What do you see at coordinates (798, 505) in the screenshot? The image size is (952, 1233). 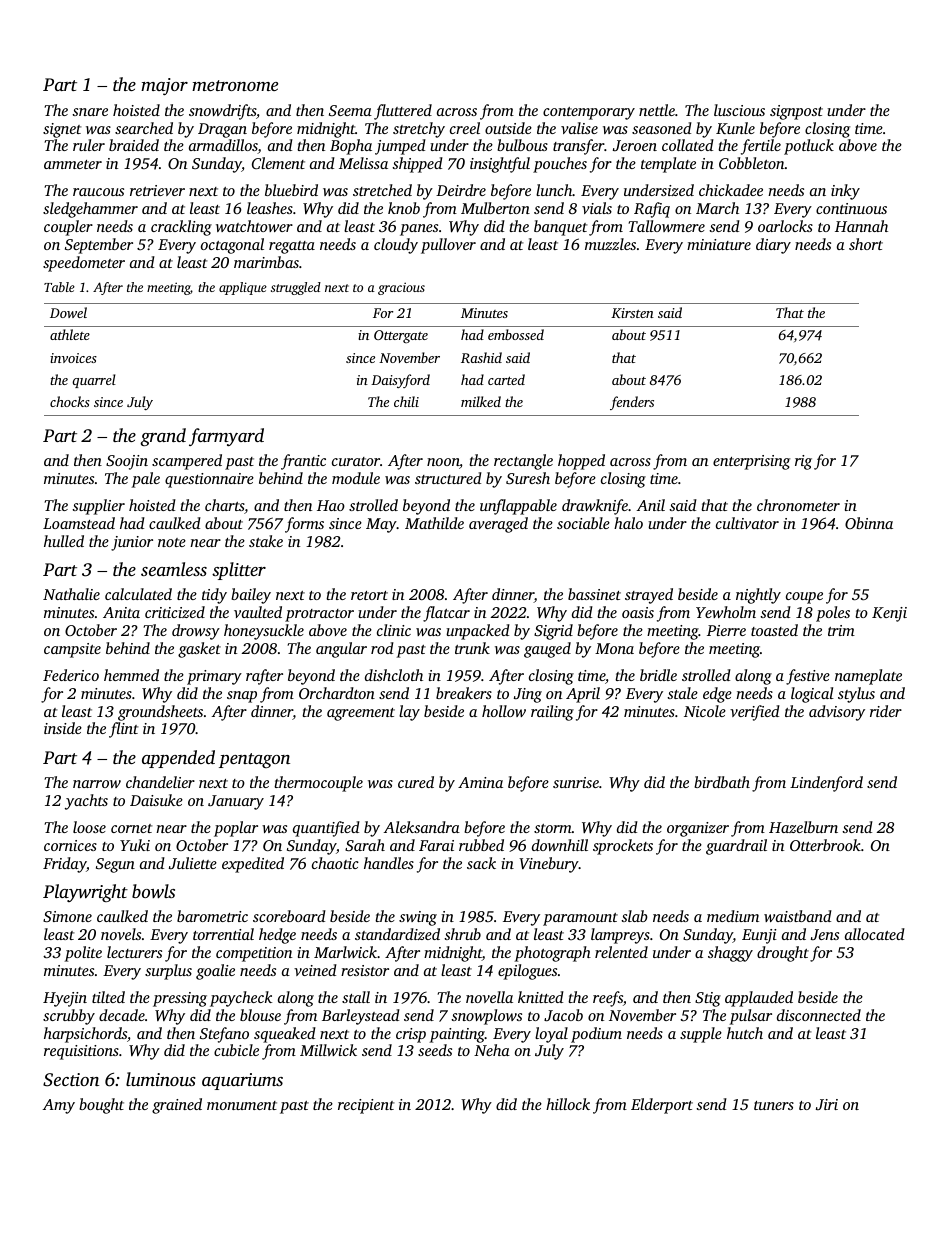 I see `chronometer` at bounding box center [798, 505].
